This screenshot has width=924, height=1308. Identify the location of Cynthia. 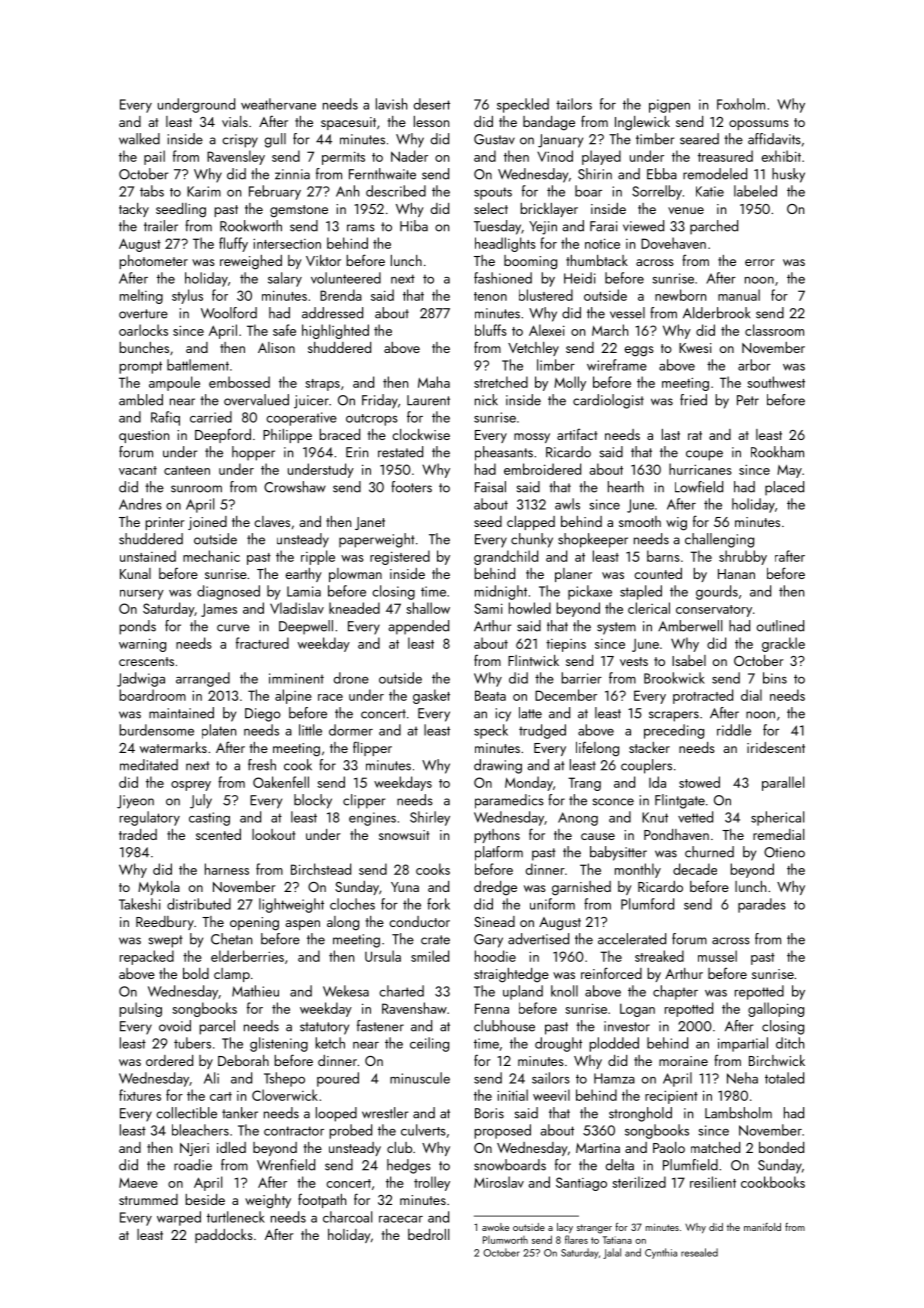
(661, 1253).
